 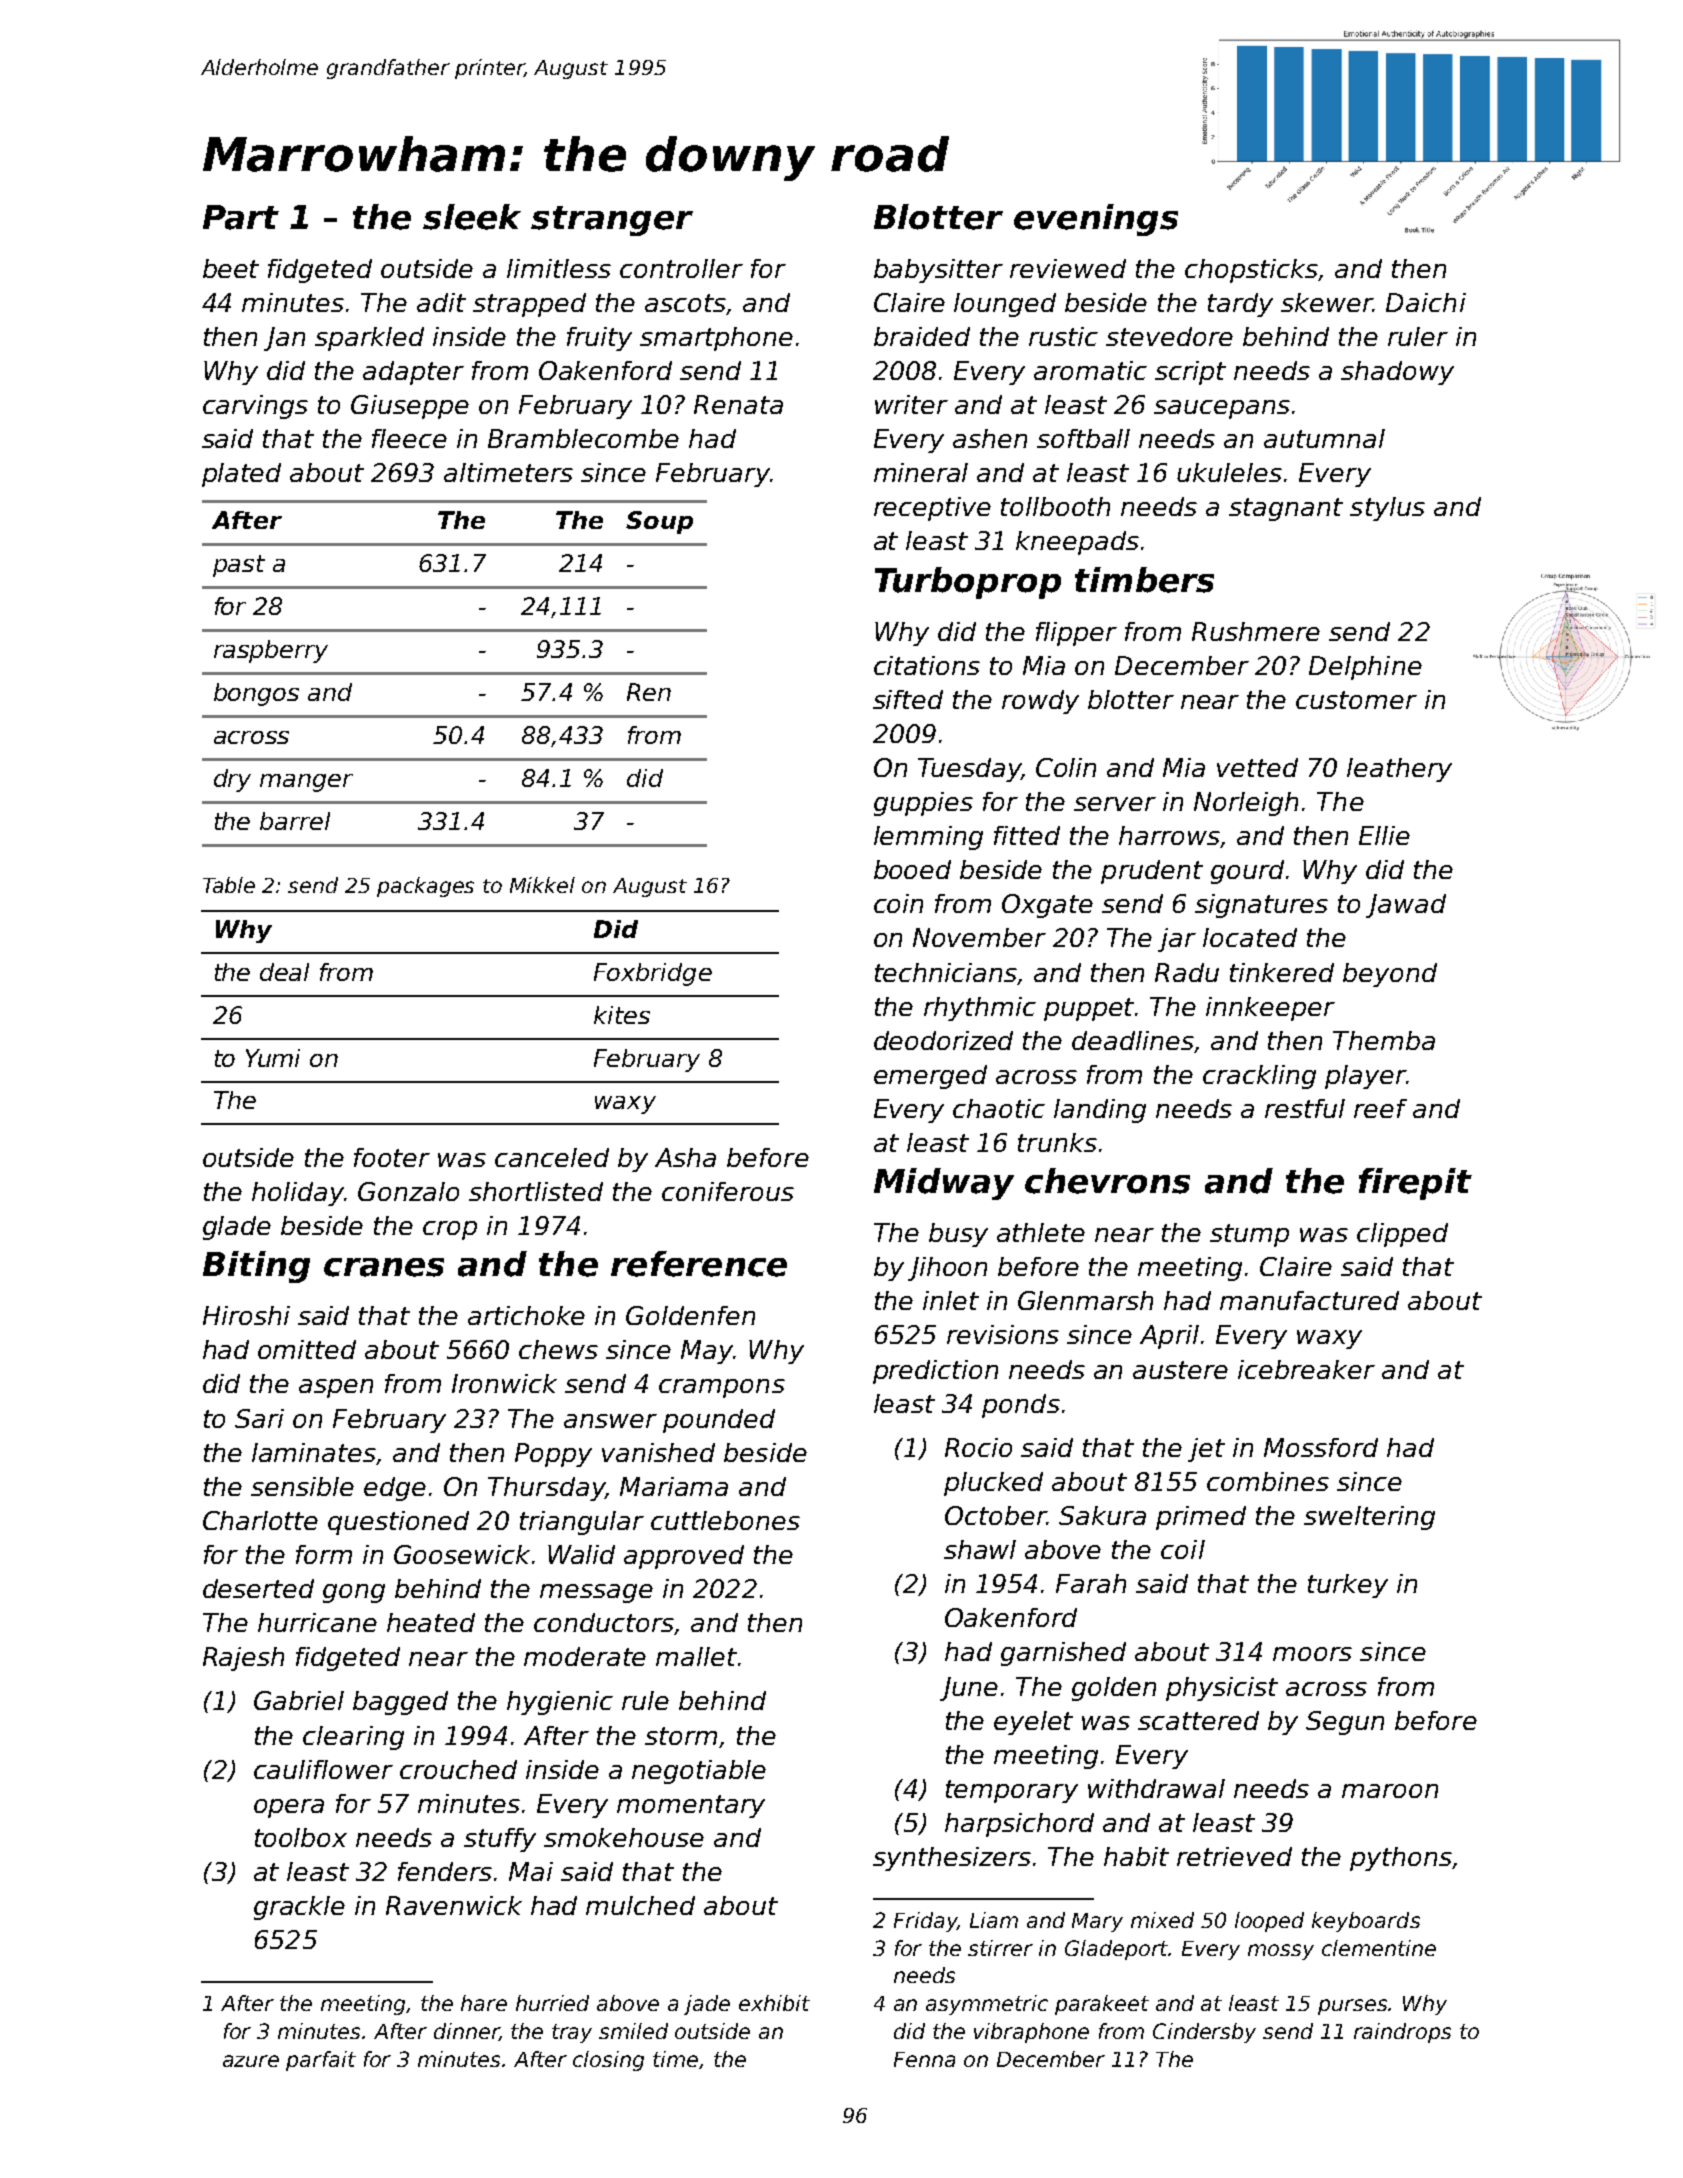 What do you see at coordinates (1257, 767) in the screenshot?
I see `vetted` at bounding box center [1257, 767].
